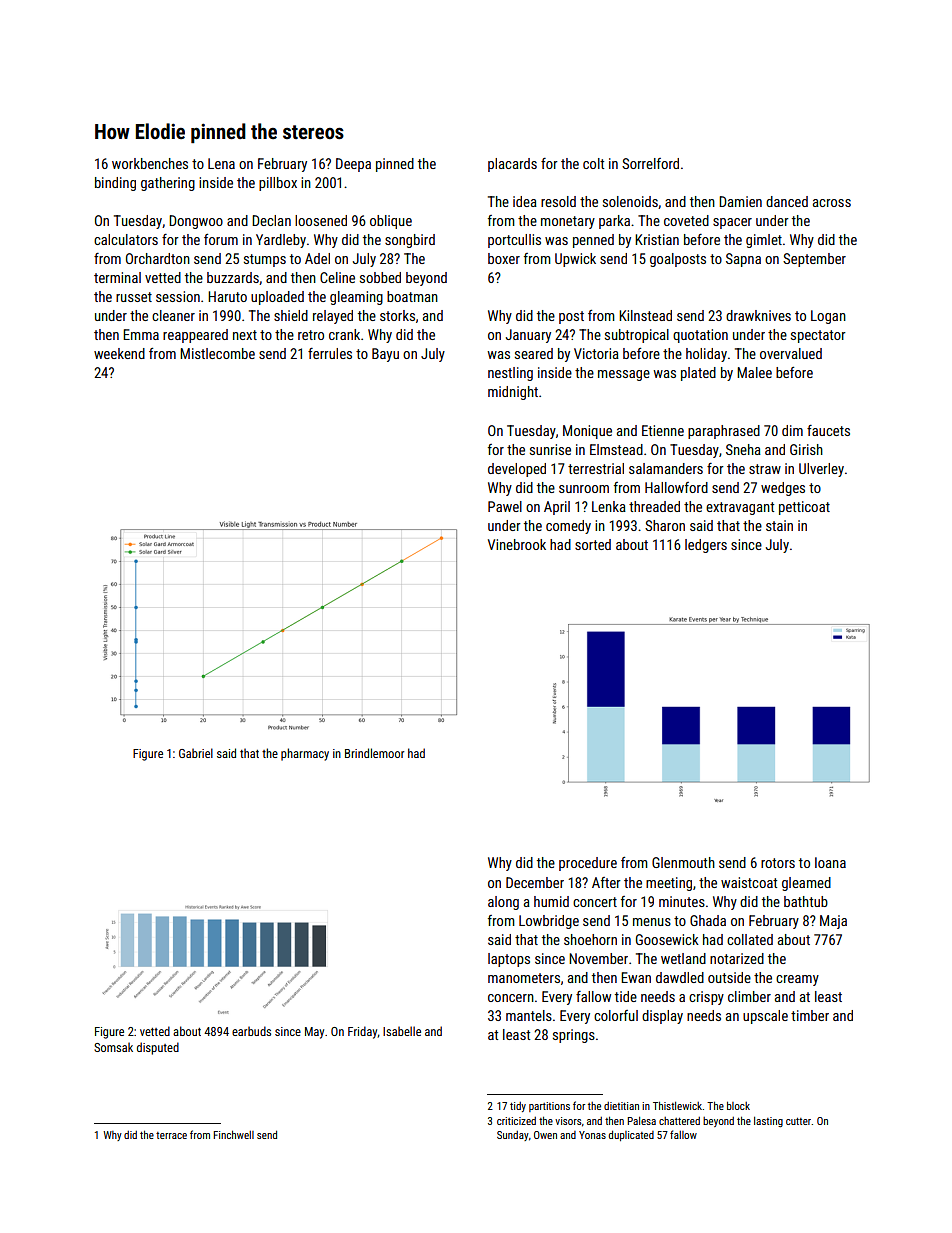 The height and width of the image is (1233, 952). I want to click on stain, so click(779, 525).
